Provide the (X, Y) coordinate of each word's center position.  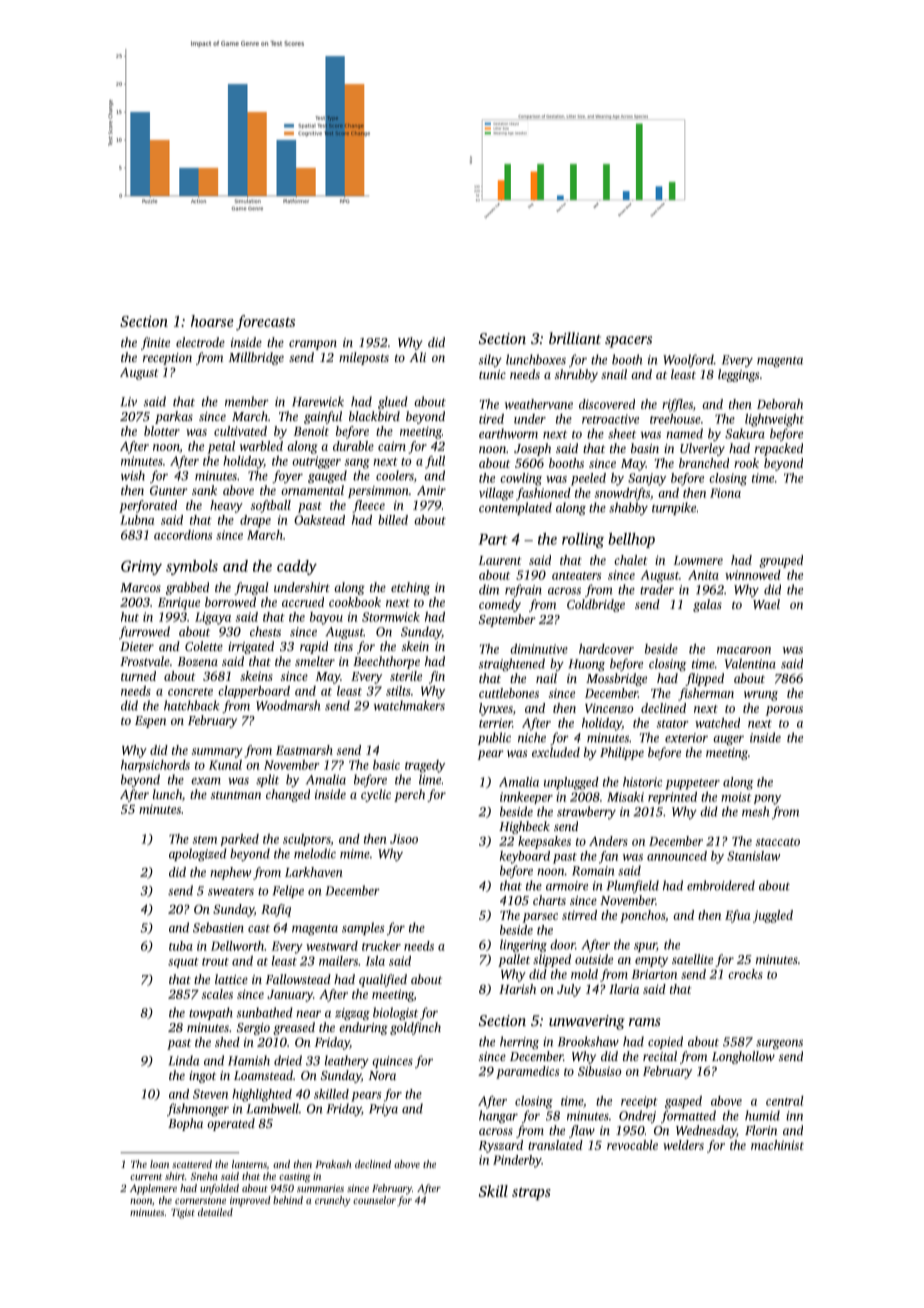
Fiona (725, 493)
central (785, 1101)
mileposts (364, 358)
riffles (677, 405)
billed (393, 520)
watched (717, 723)
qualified (383, 980)
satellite (692, 959)
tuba (181, 946)
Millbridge (256, 358)
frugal (251, 588)
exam (206, 781)
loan (159, 1164)
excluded (556, 752)
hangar (498, 1117)
